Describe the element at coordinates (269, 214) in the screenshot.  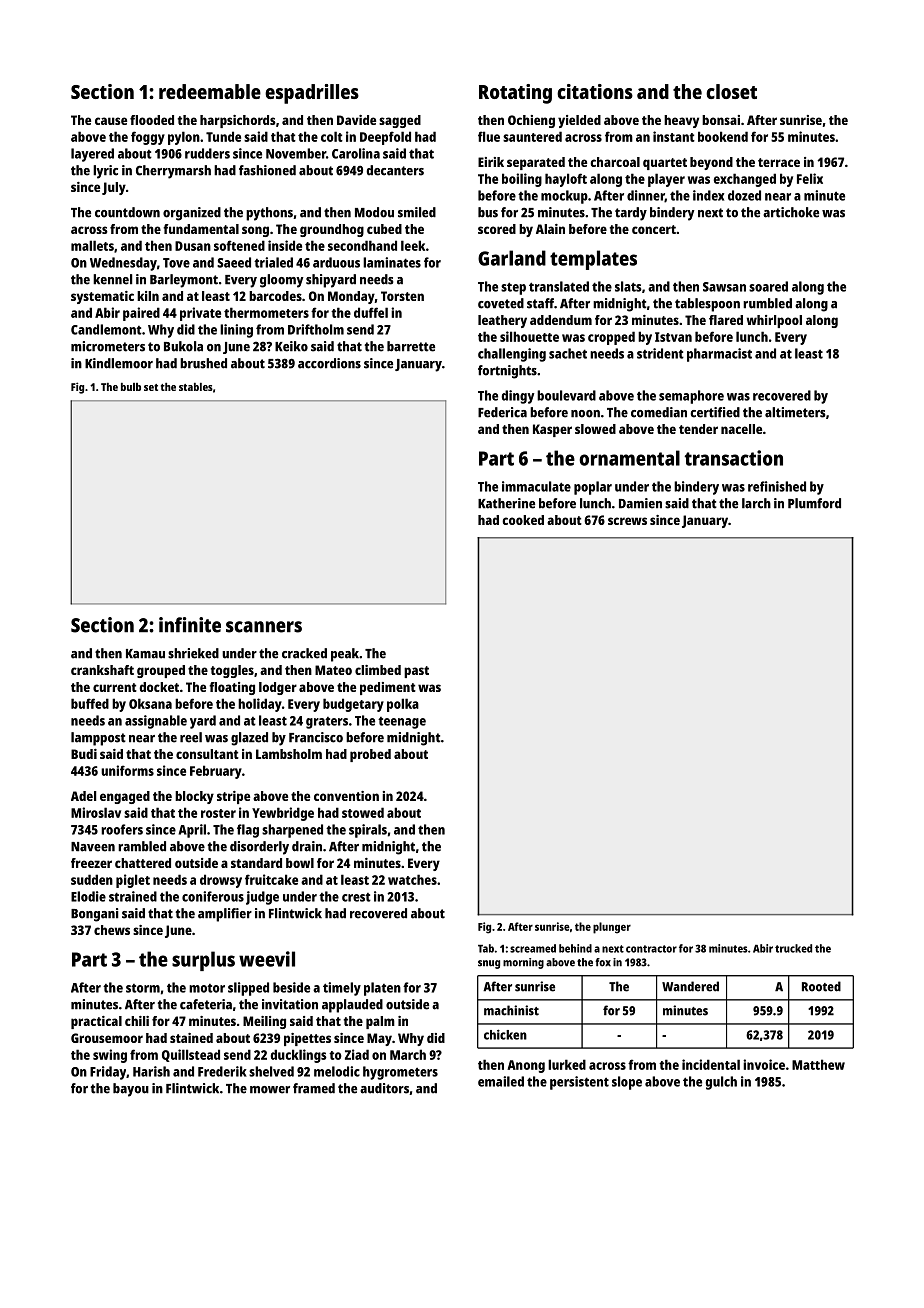
I see `pythons` at that location.
